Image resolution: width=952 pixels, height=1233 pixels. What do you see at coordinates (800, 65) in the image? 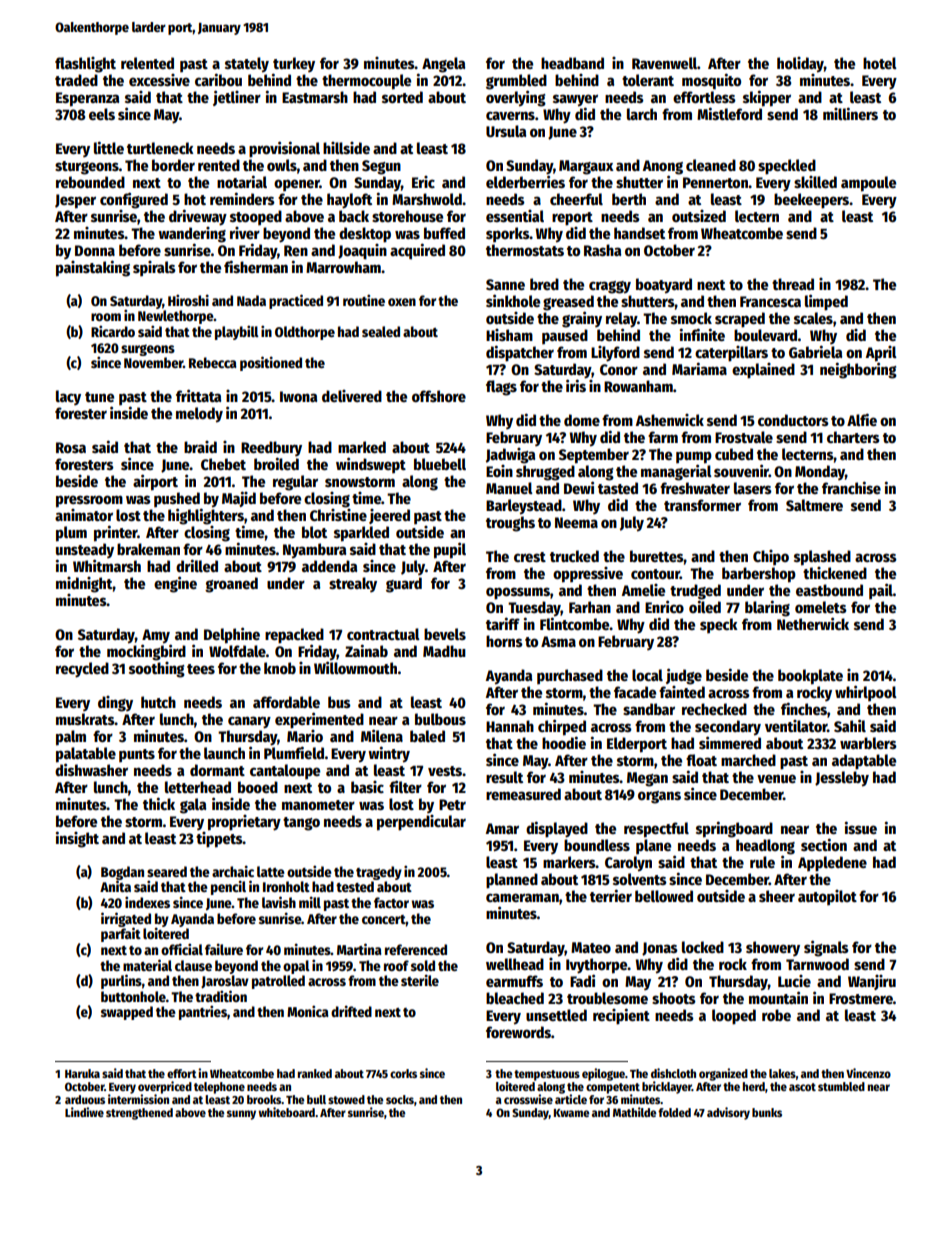
I see `holiday` at bounding box center [800, 65].
